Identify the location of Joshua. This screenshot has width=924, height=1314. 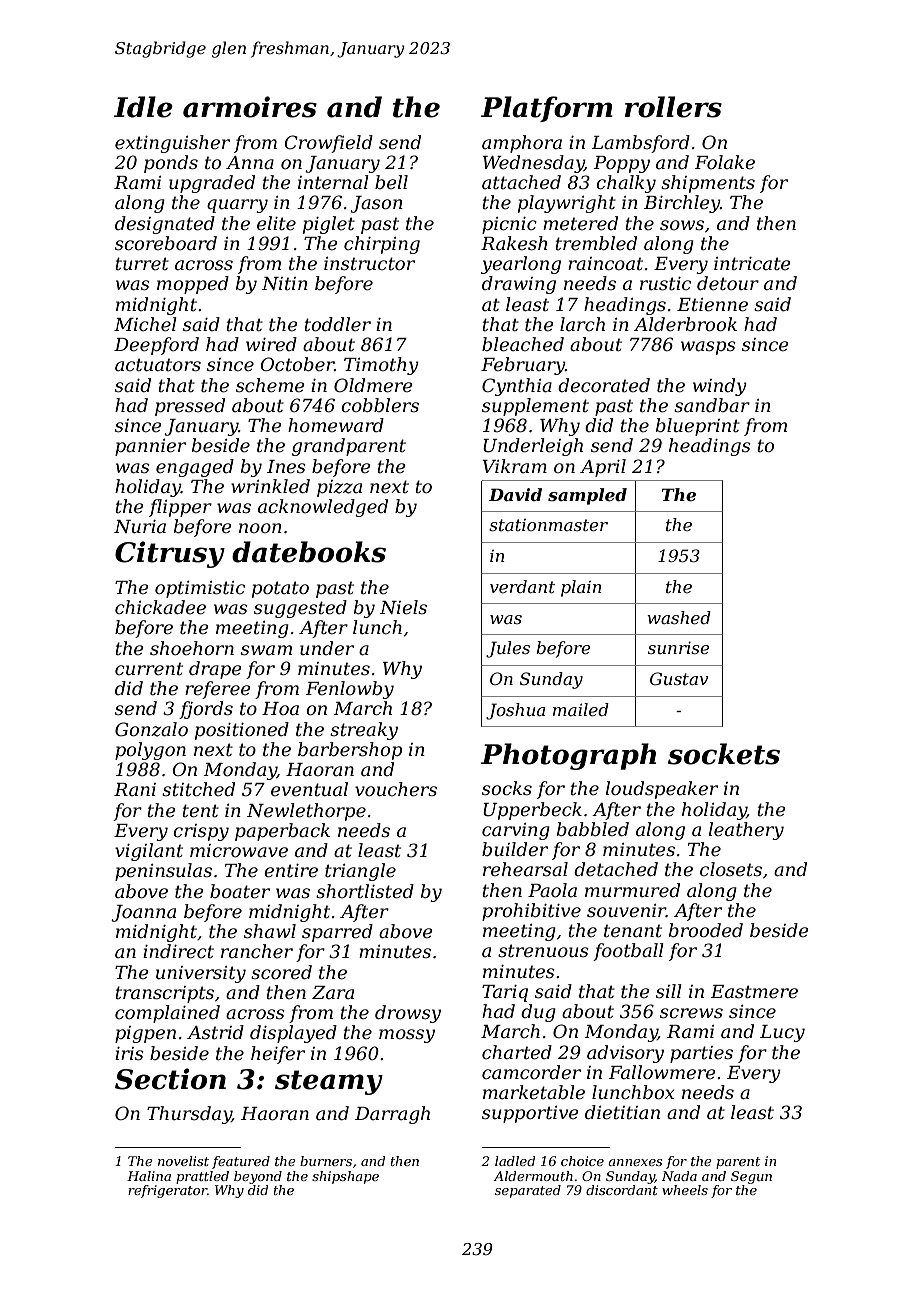
(515, 711).
